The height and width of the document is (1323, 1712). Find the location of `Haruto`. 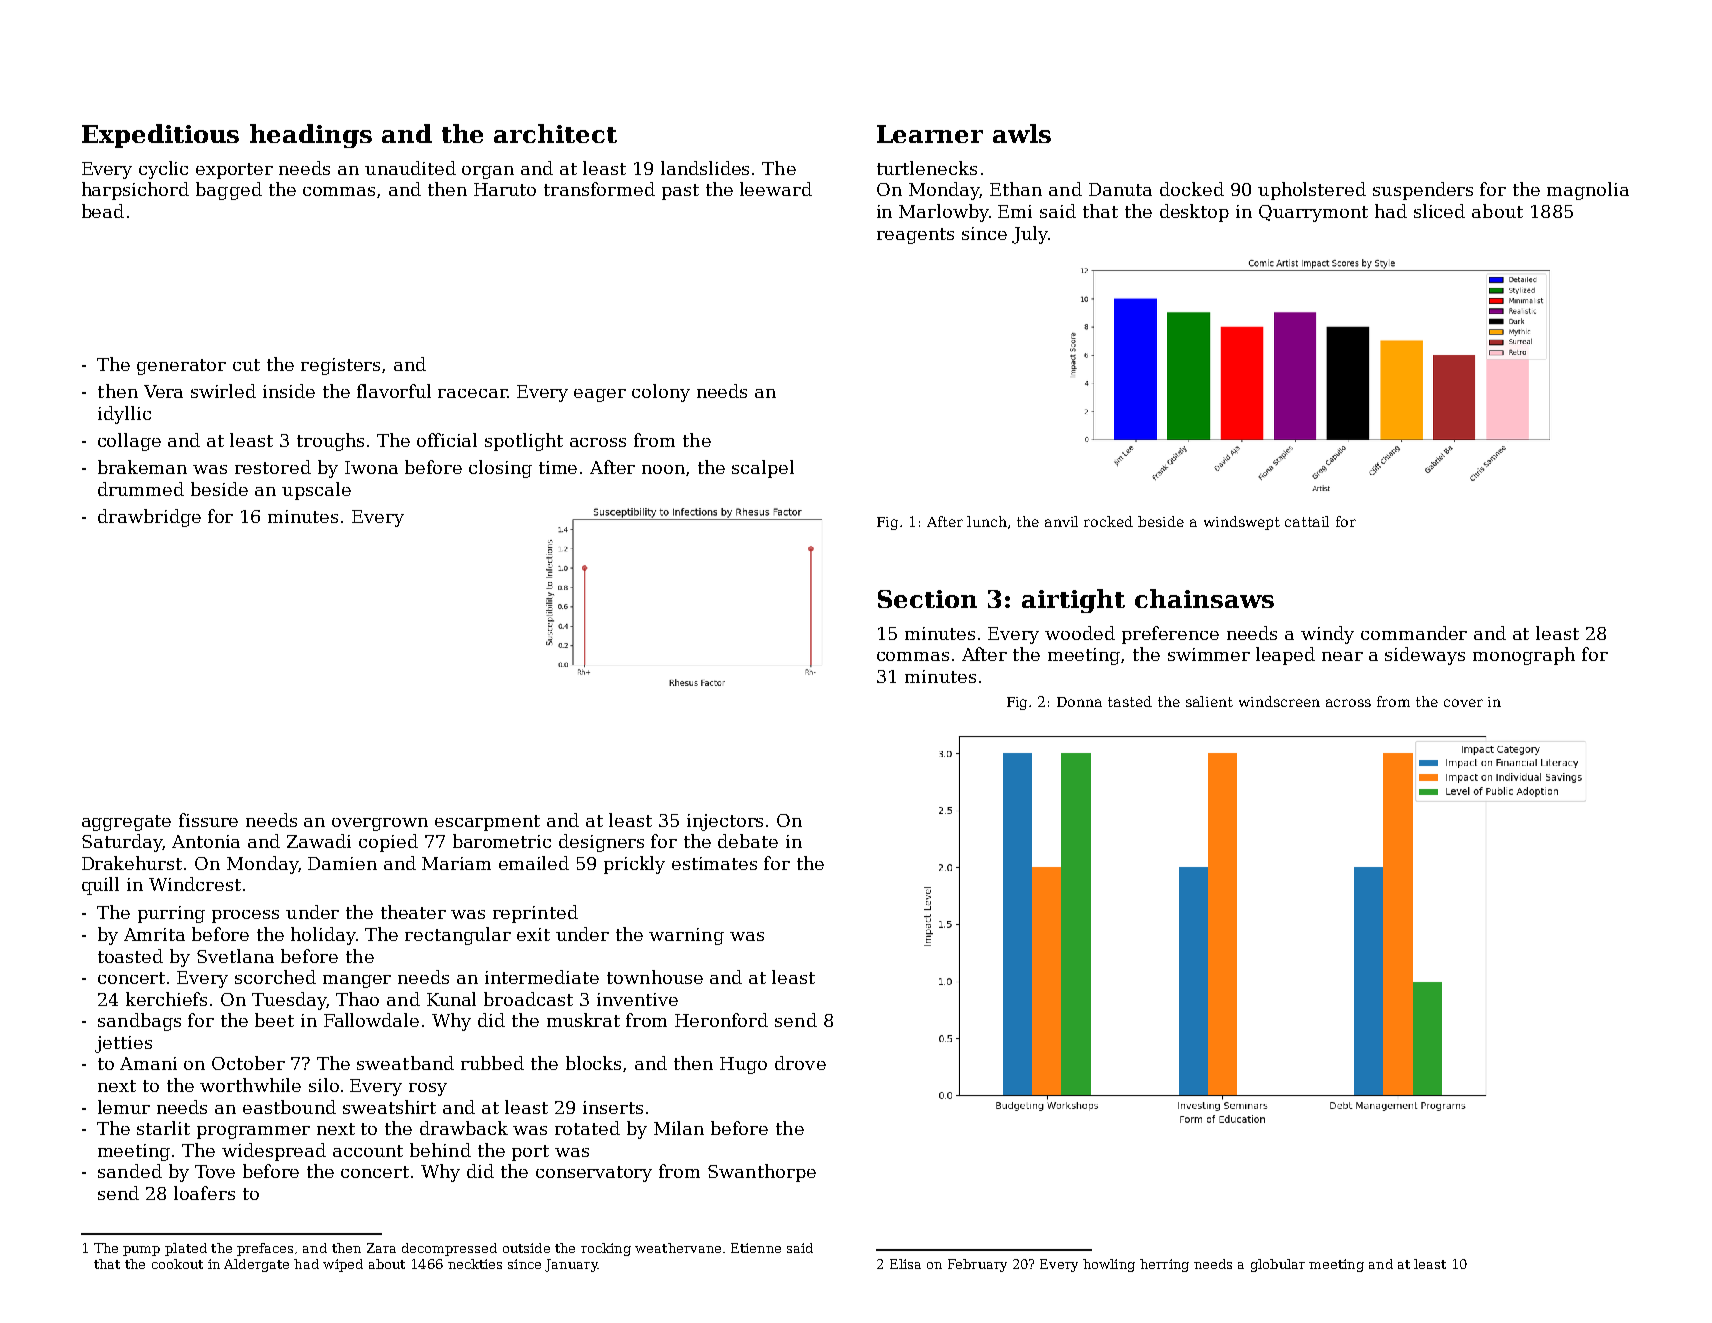

Haruto is located at coordinates (505, 189).
